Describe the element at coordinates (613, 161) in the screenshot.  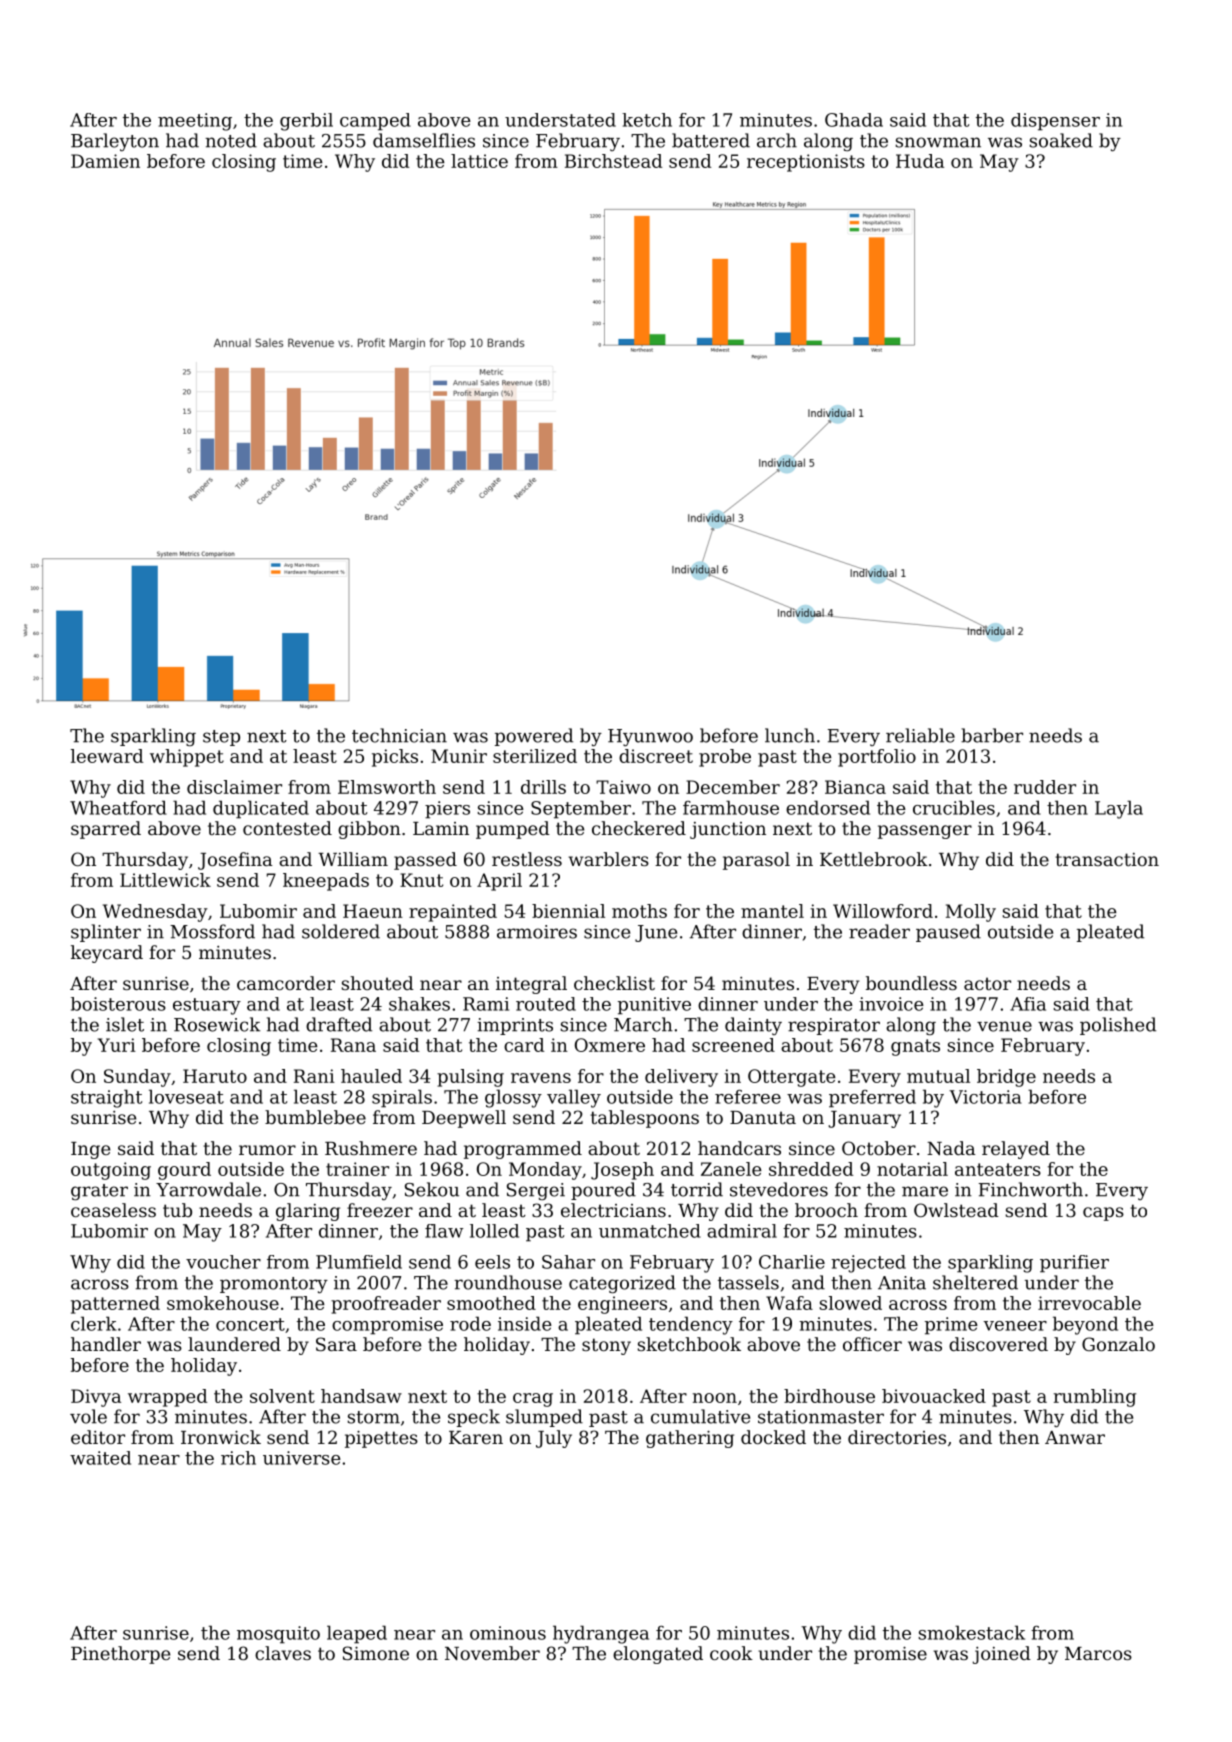
I see `Birchstead` at that location.
